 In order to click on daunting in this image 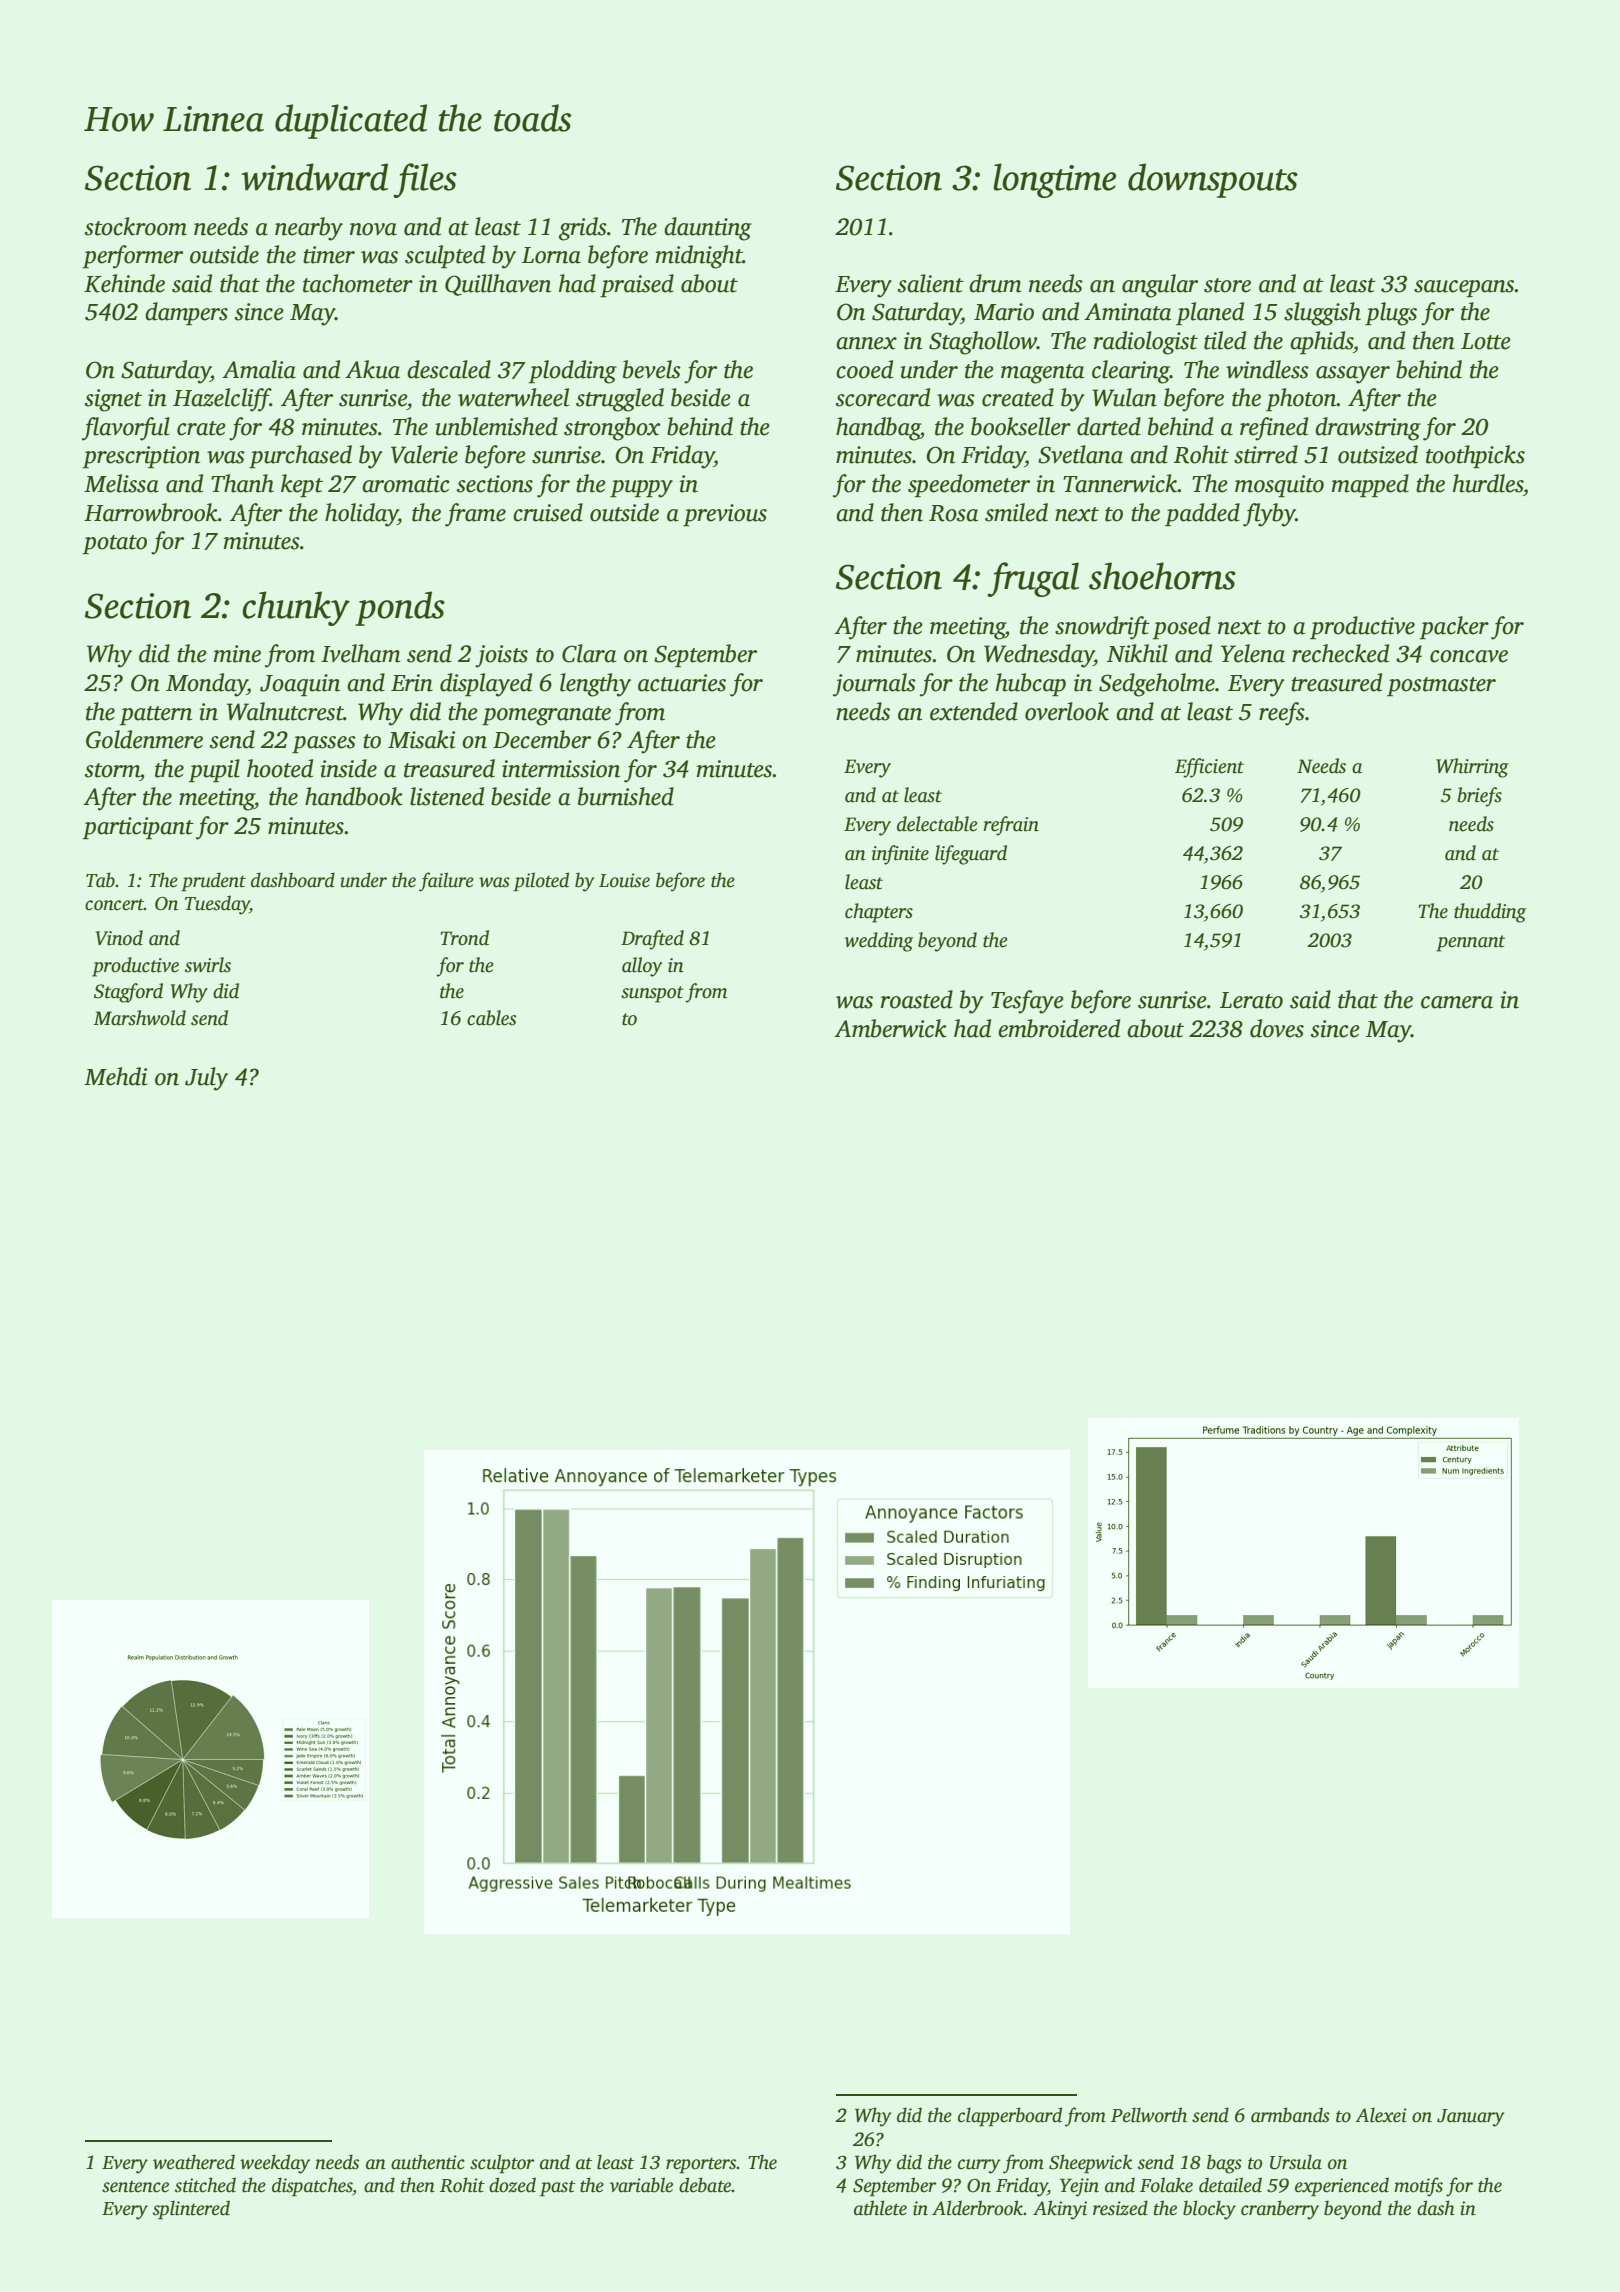, I will do `click(708, 229)`.
